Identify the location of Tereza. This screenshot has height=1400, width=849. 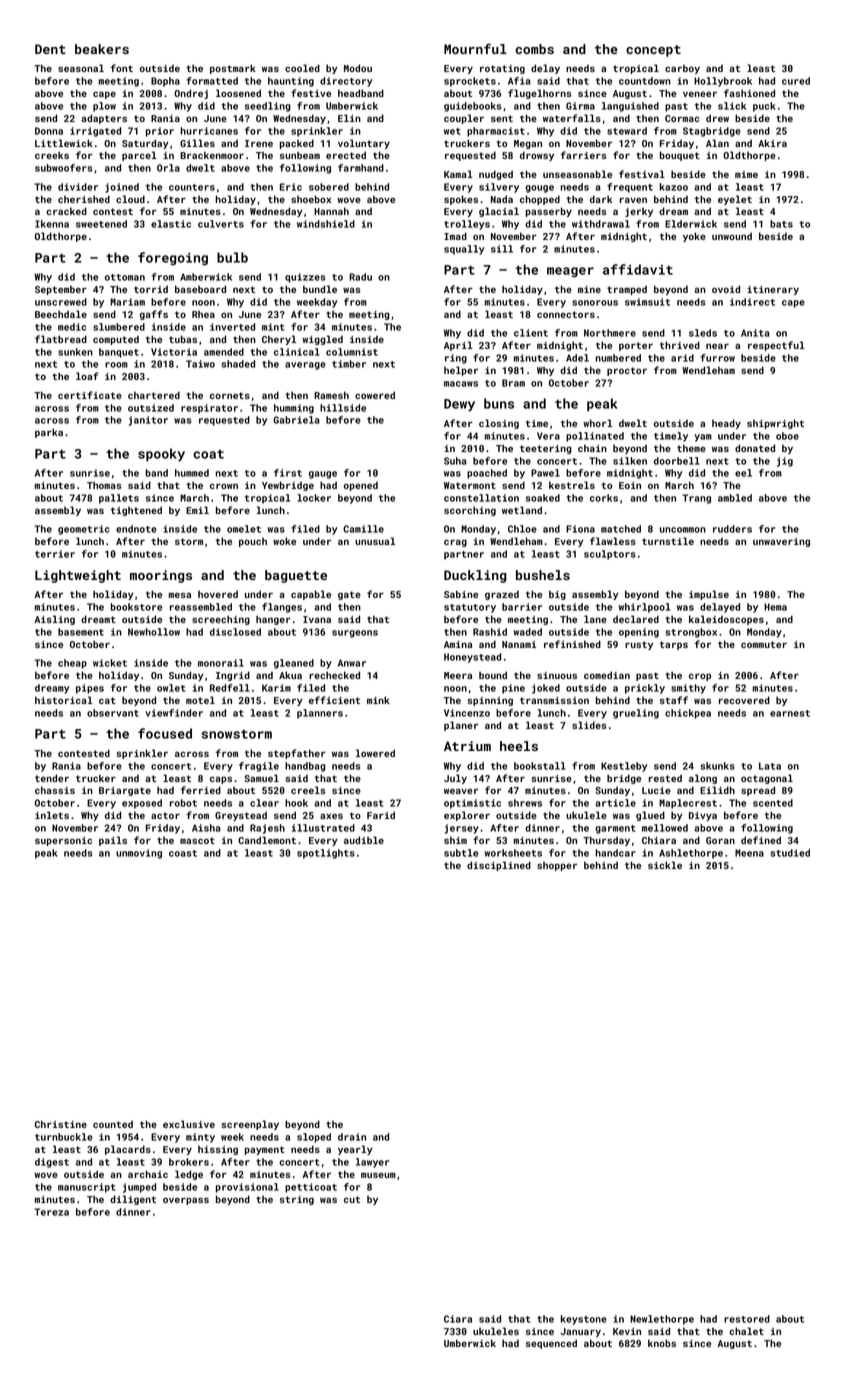
(51, 1212).
